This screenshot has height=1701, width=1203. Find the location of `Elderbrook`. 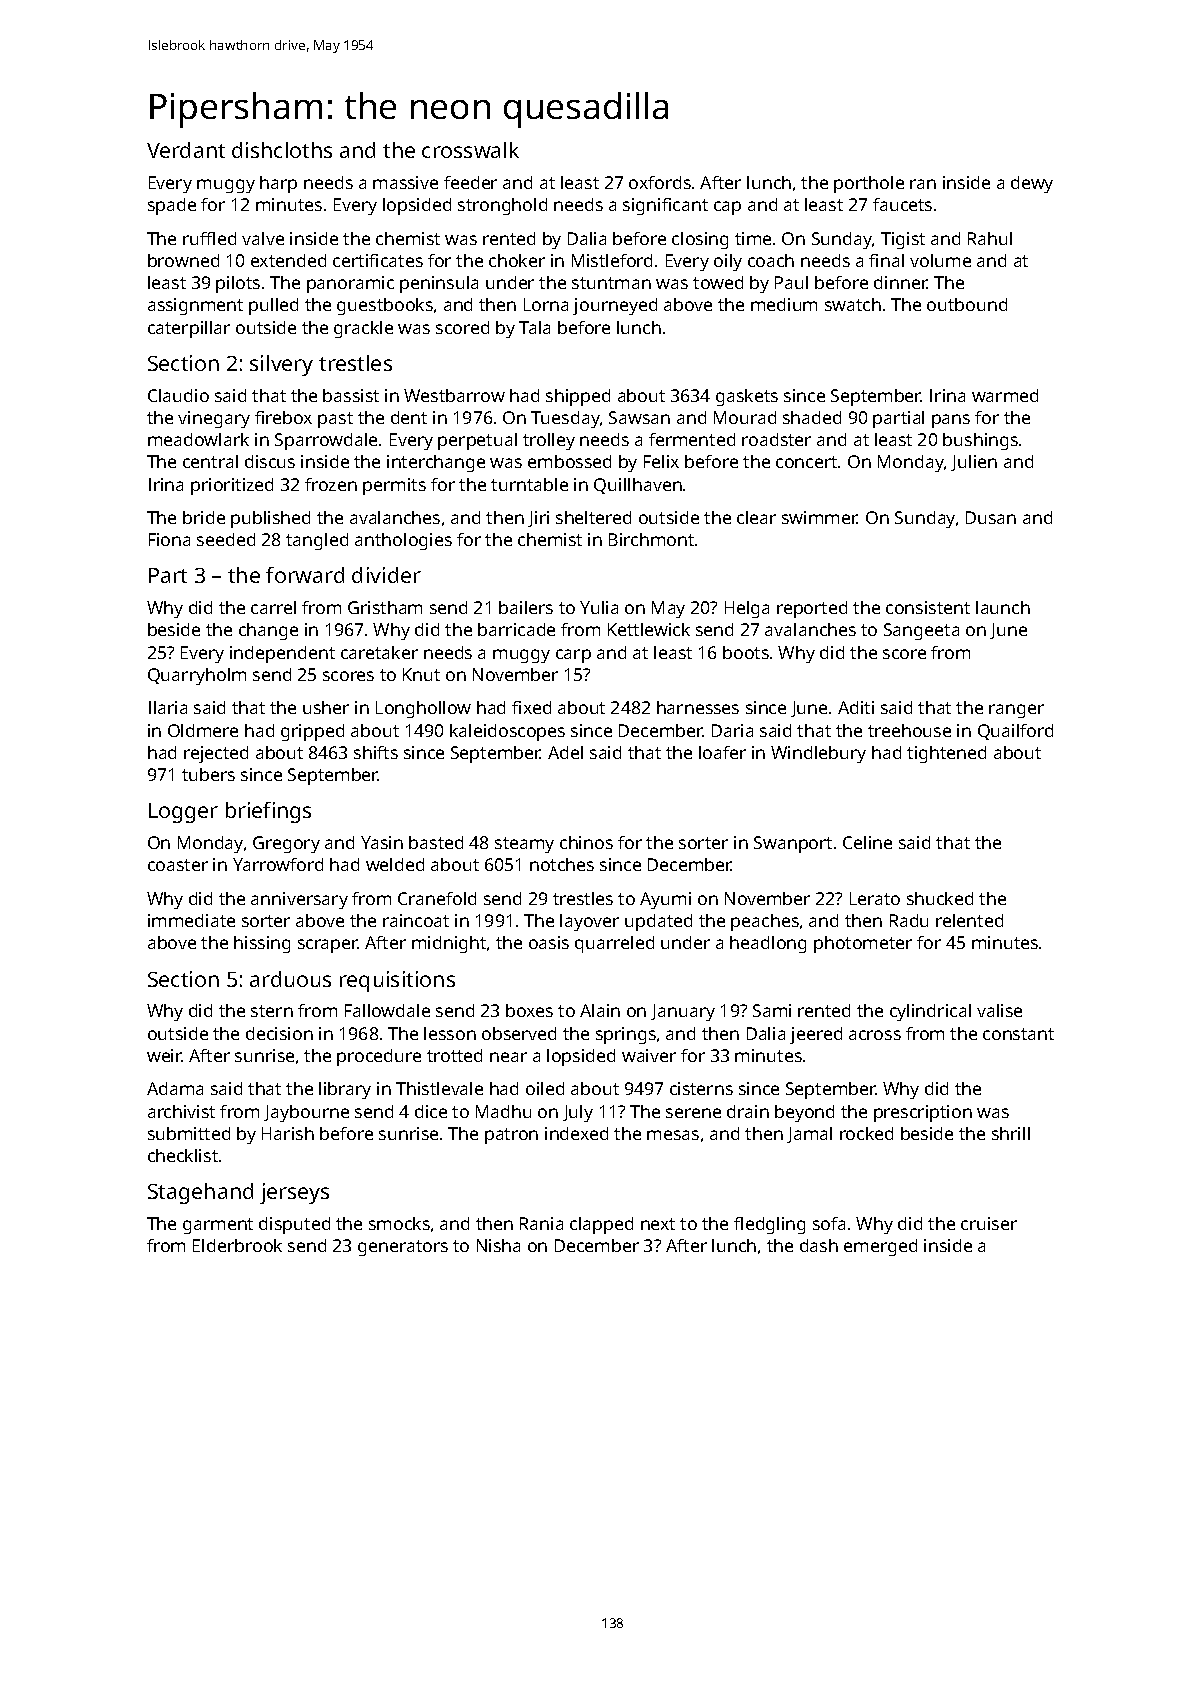

Elderbrook is located at coordinates (237, 1245).
